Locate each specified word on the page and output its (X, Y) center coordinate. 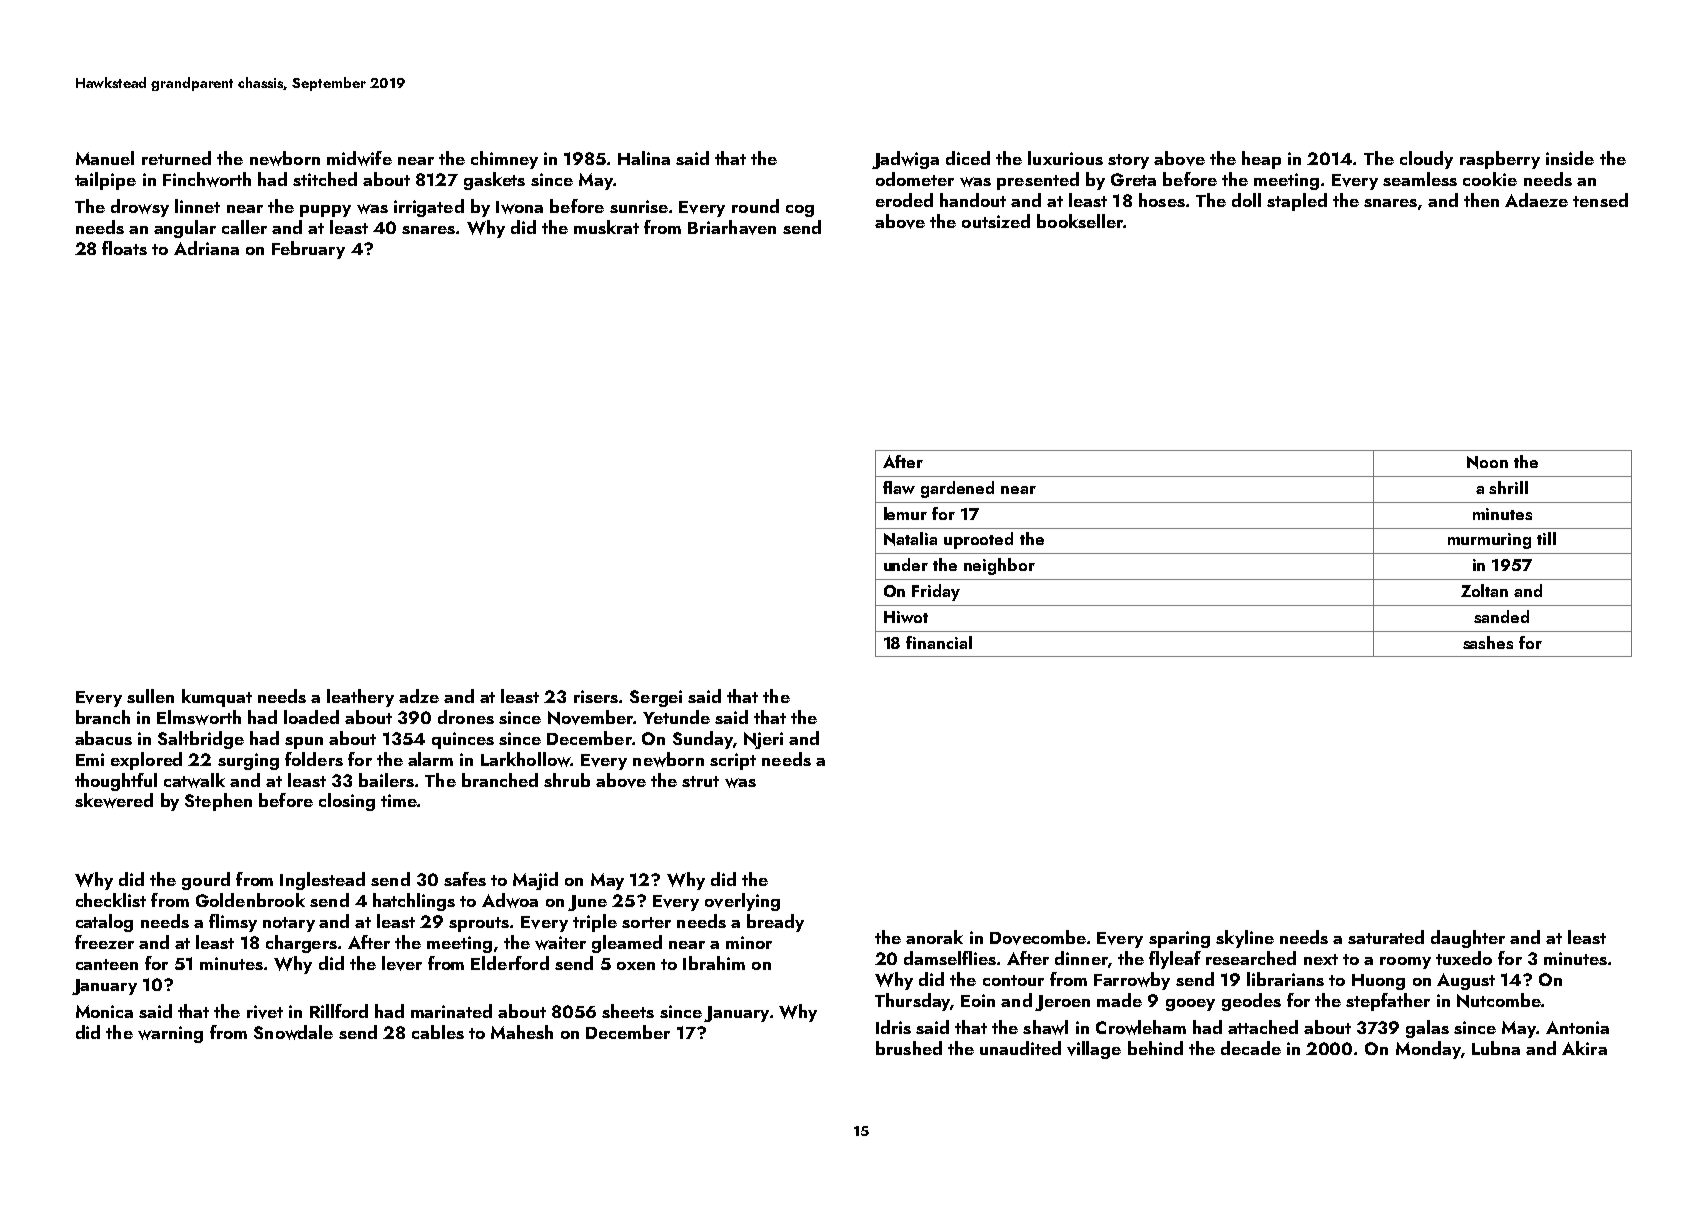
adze (419, 696)
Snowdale (293, 1032)
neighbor (999, 566)
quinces (463, 740)
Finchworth (207, 179)
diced (968, 158)
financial (939, 642)
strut (700, 781)
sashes (1488, 642)
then (1481, 200)
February (308, 250)
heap (1261, 160)
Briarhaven (732, 227)
